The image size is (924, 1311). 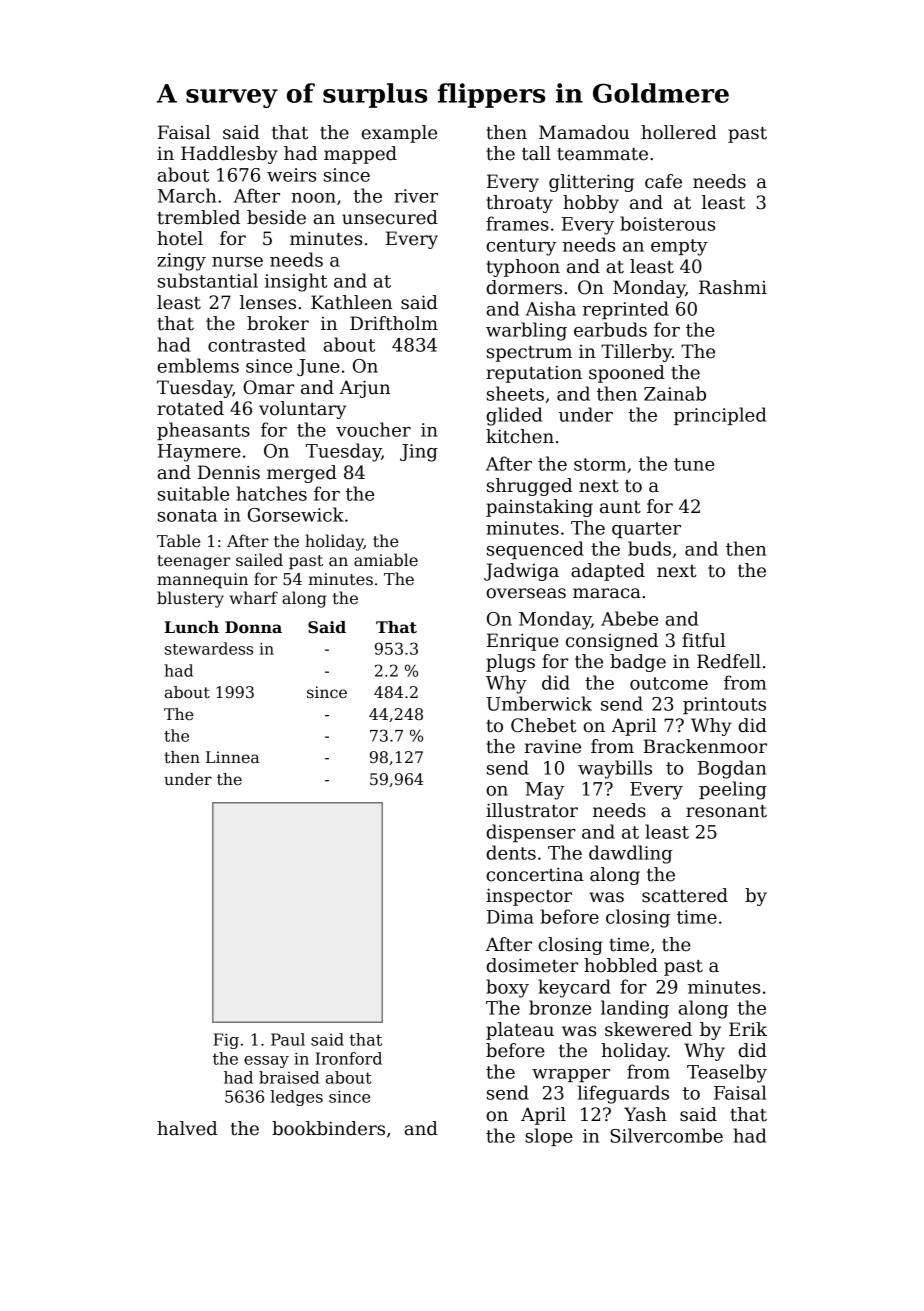 I want to click on halved, so click(x=187, y=1128).
